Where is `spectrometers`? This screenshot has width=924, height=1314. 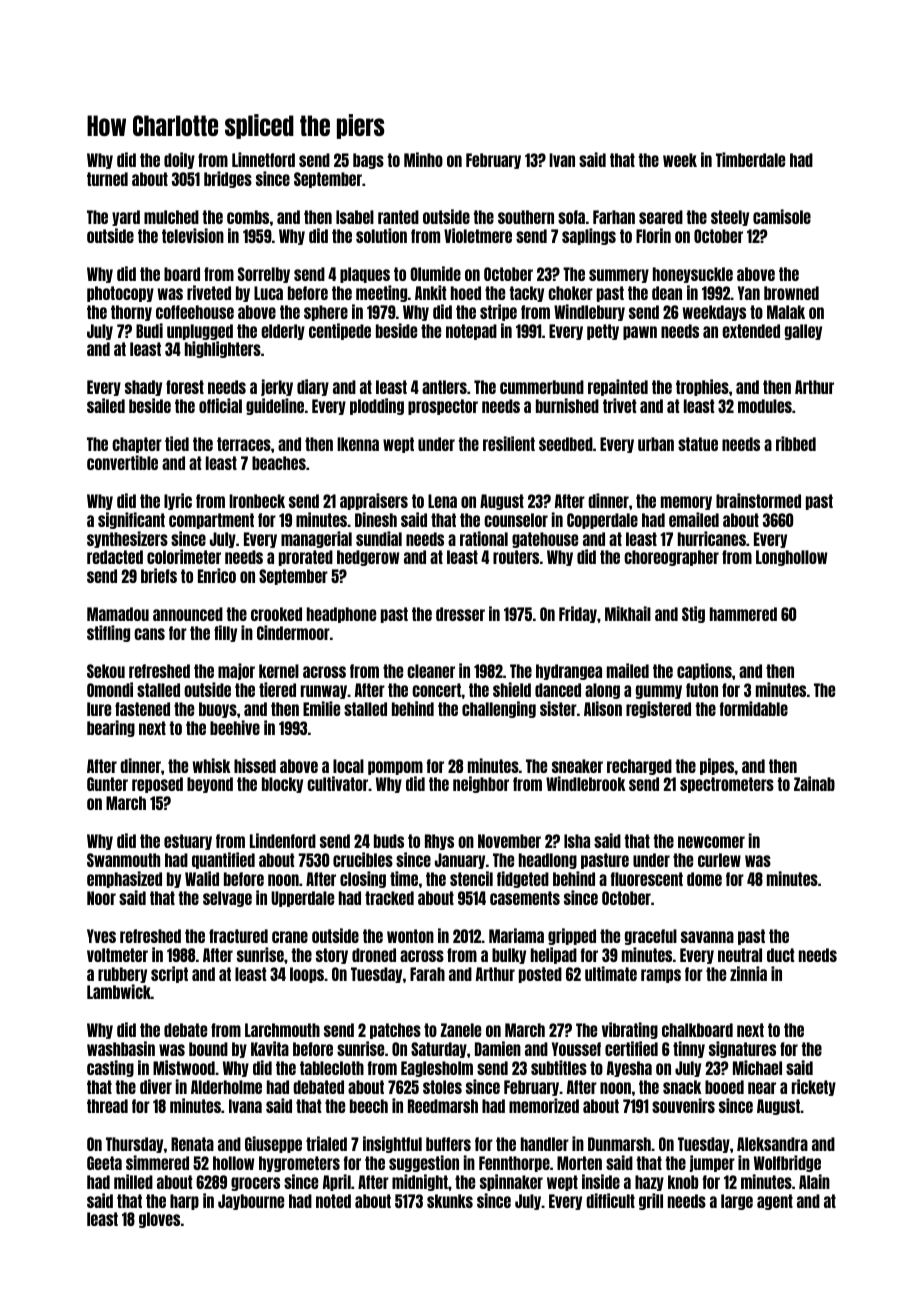 spectrometers is located at coordinates (727, 785).
